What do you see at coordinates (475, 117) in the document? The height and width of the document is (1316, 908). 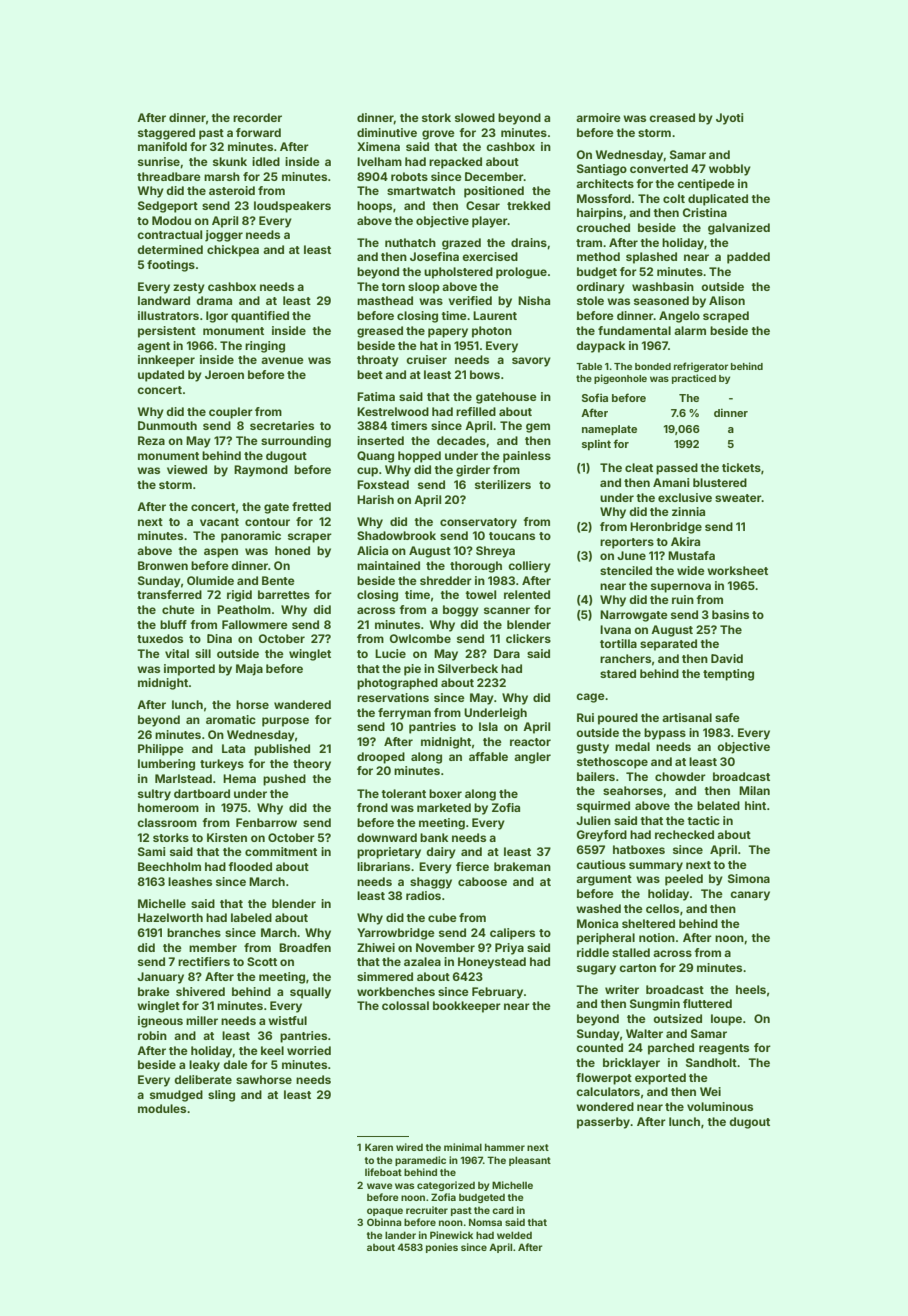 I see `slowed` at bounding box center [475, 117].
